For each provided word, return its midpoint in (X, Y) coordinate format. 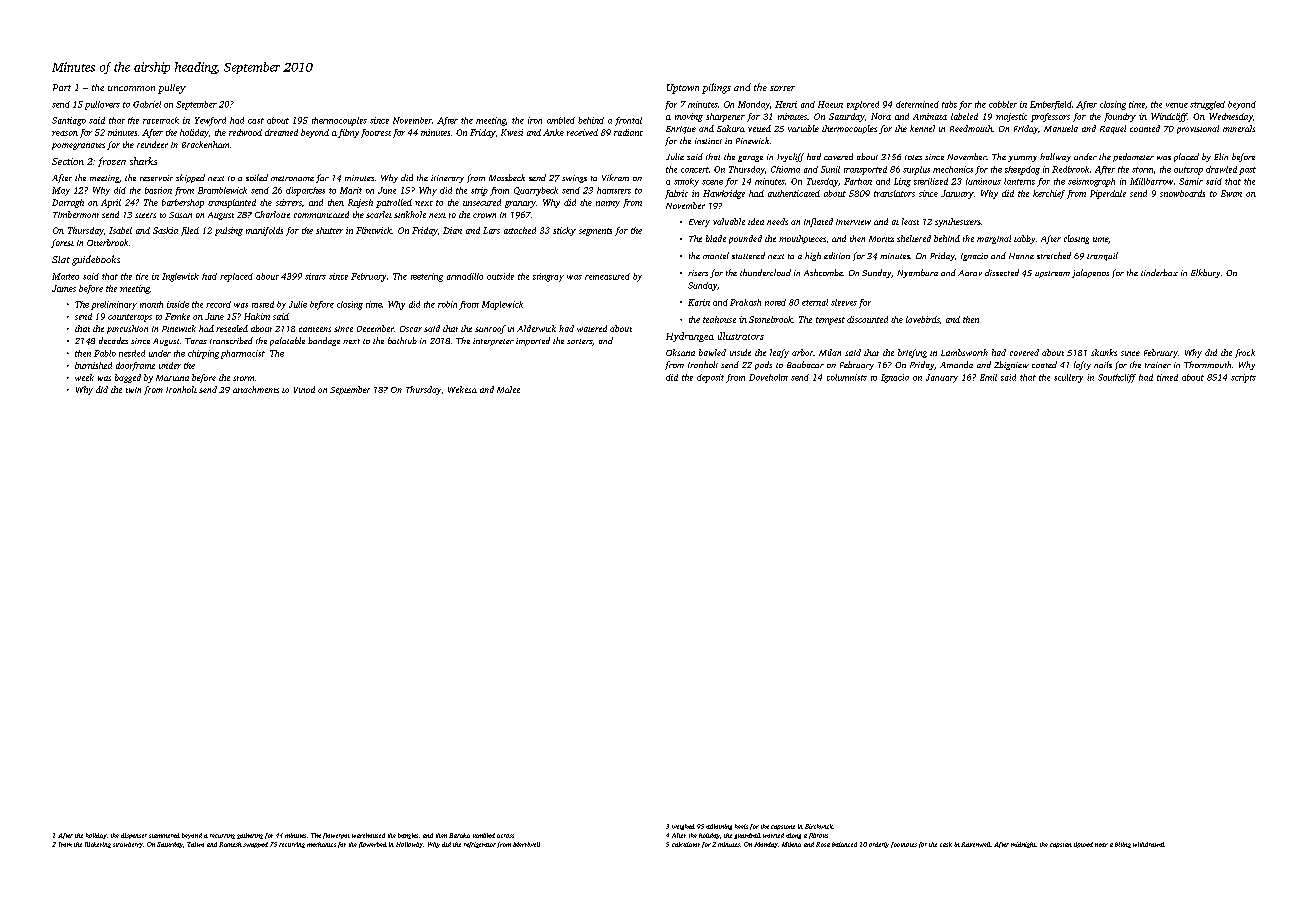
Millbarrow (1151, 181)
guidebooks (96, 260)
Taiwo (195, 844)
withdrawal (1149, 844)
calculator (686, 844)
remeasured (607, 276)
